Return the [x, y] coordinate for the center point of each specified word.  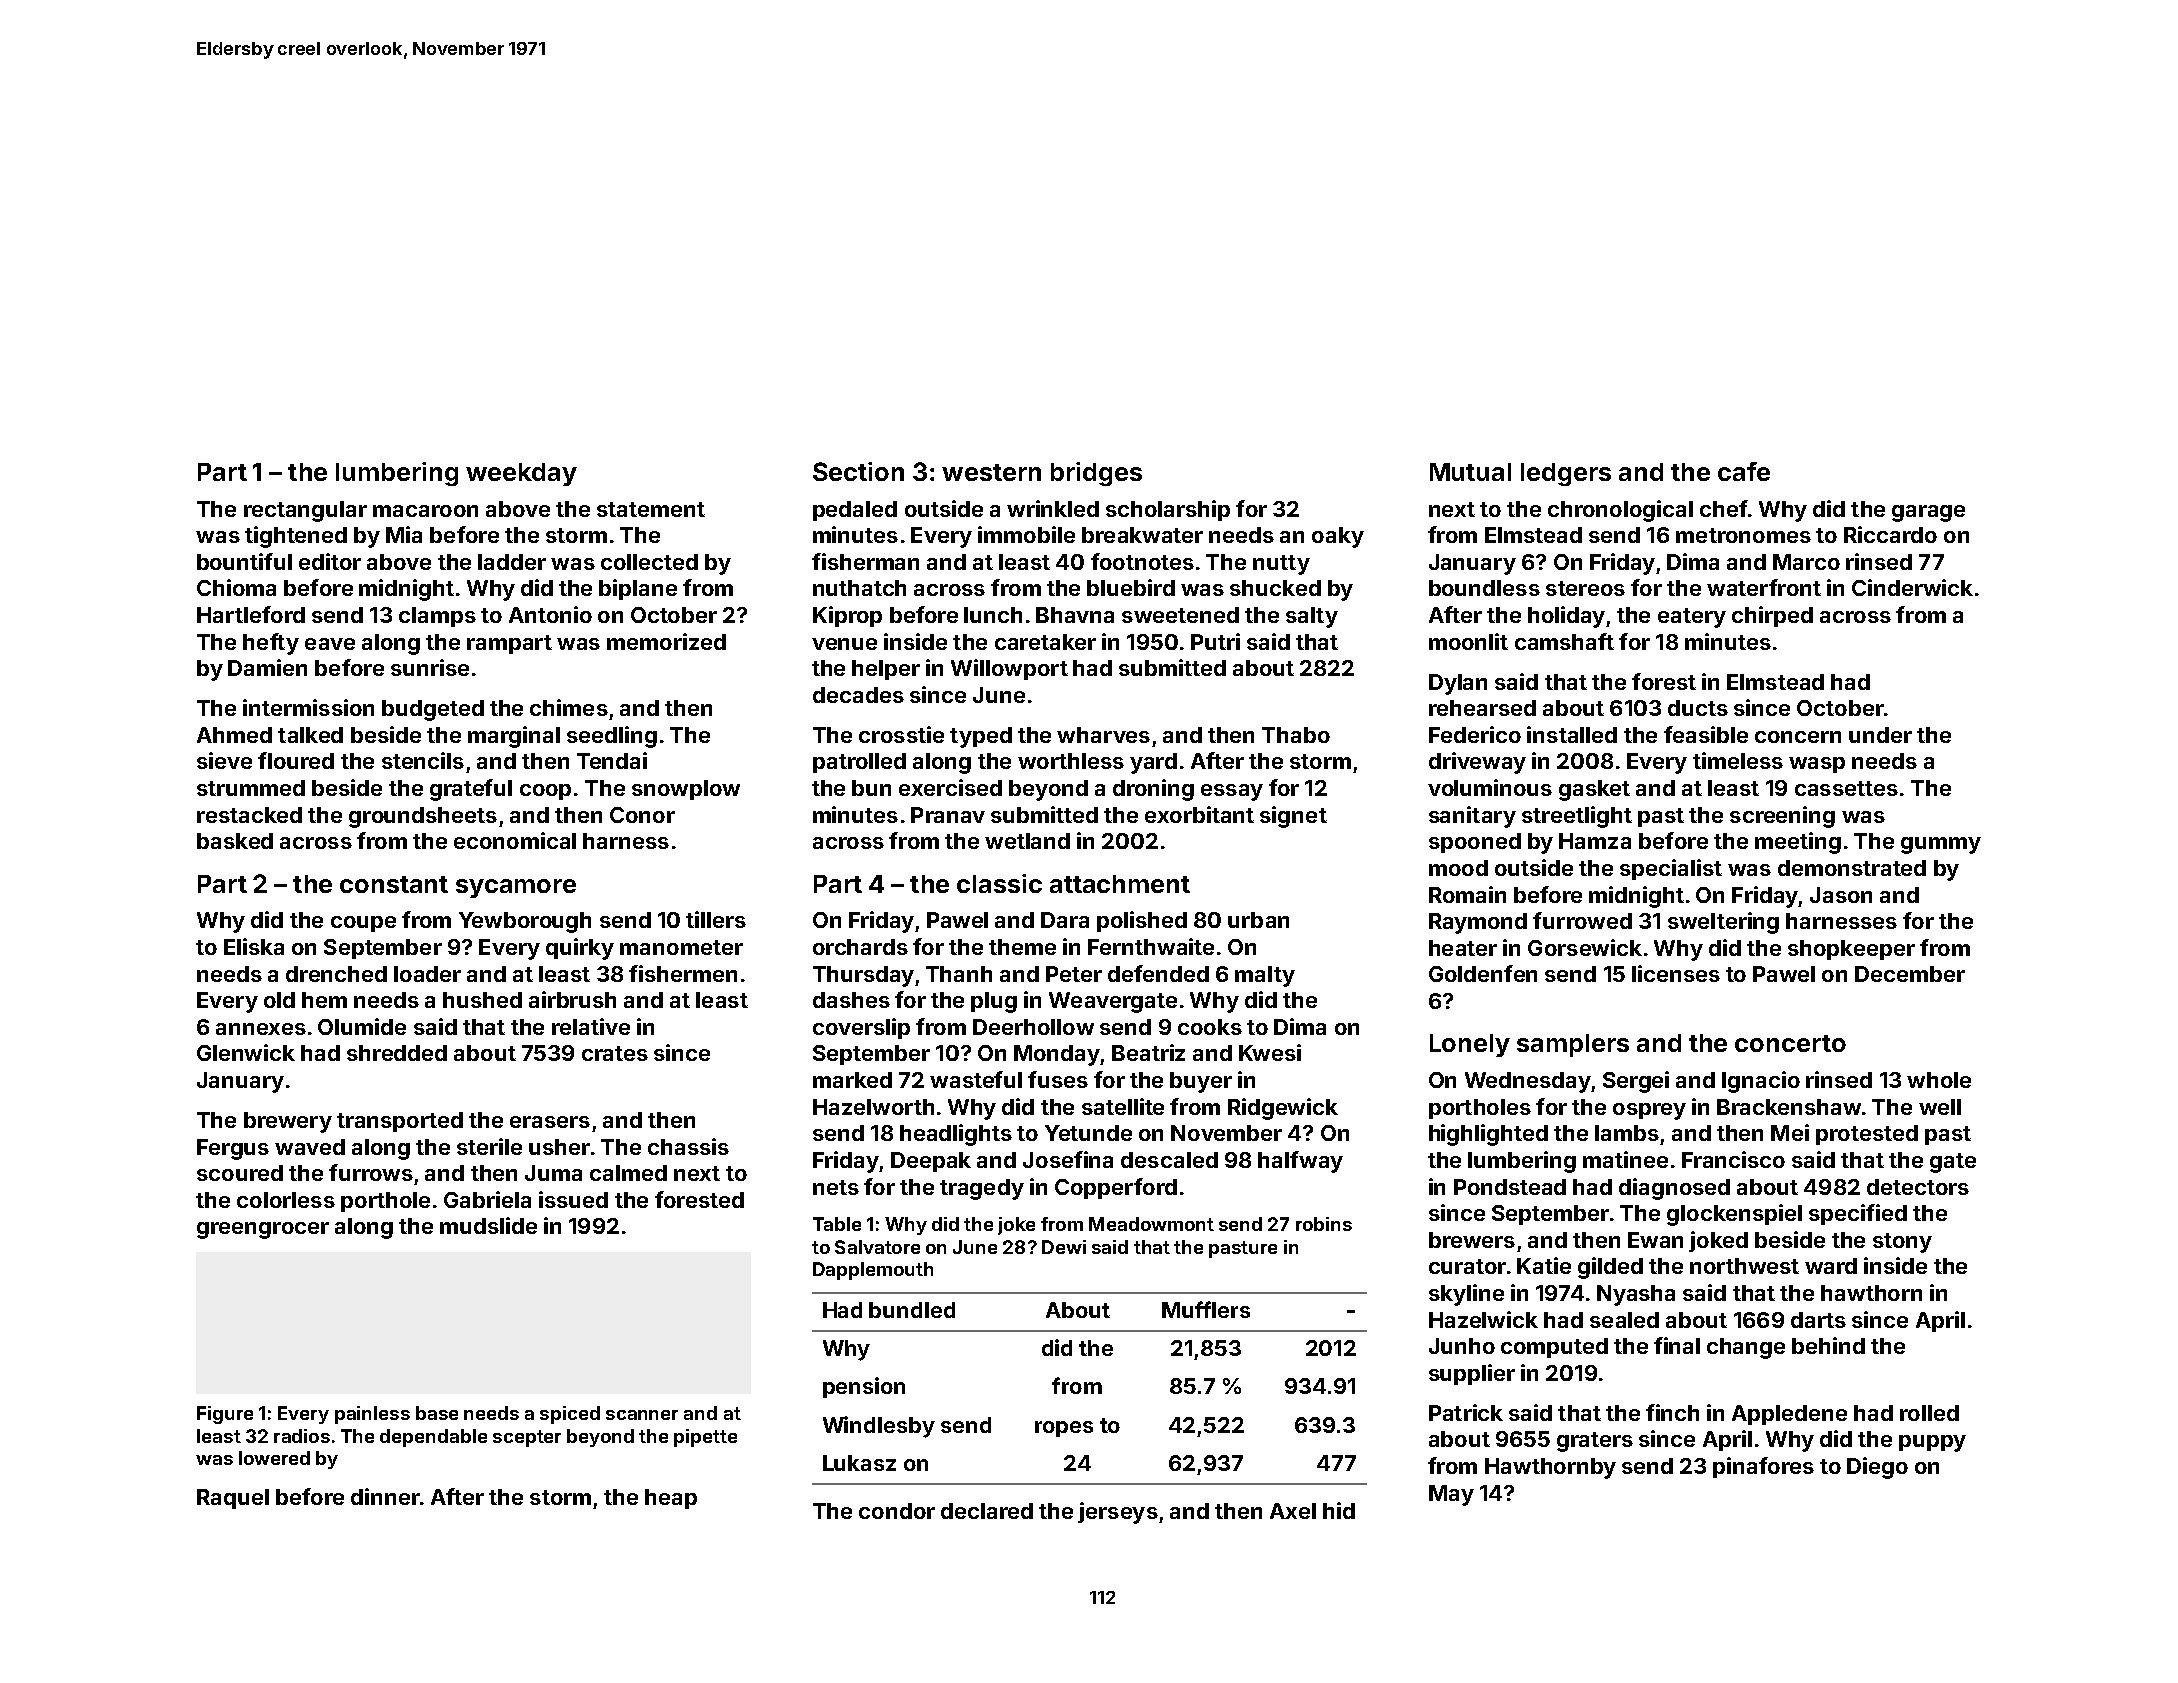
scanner [642, 1415]
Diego [1877, 1468]
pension [864, 1387]
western [991, 472]
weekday [521, 474]
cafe [1744, 471]
